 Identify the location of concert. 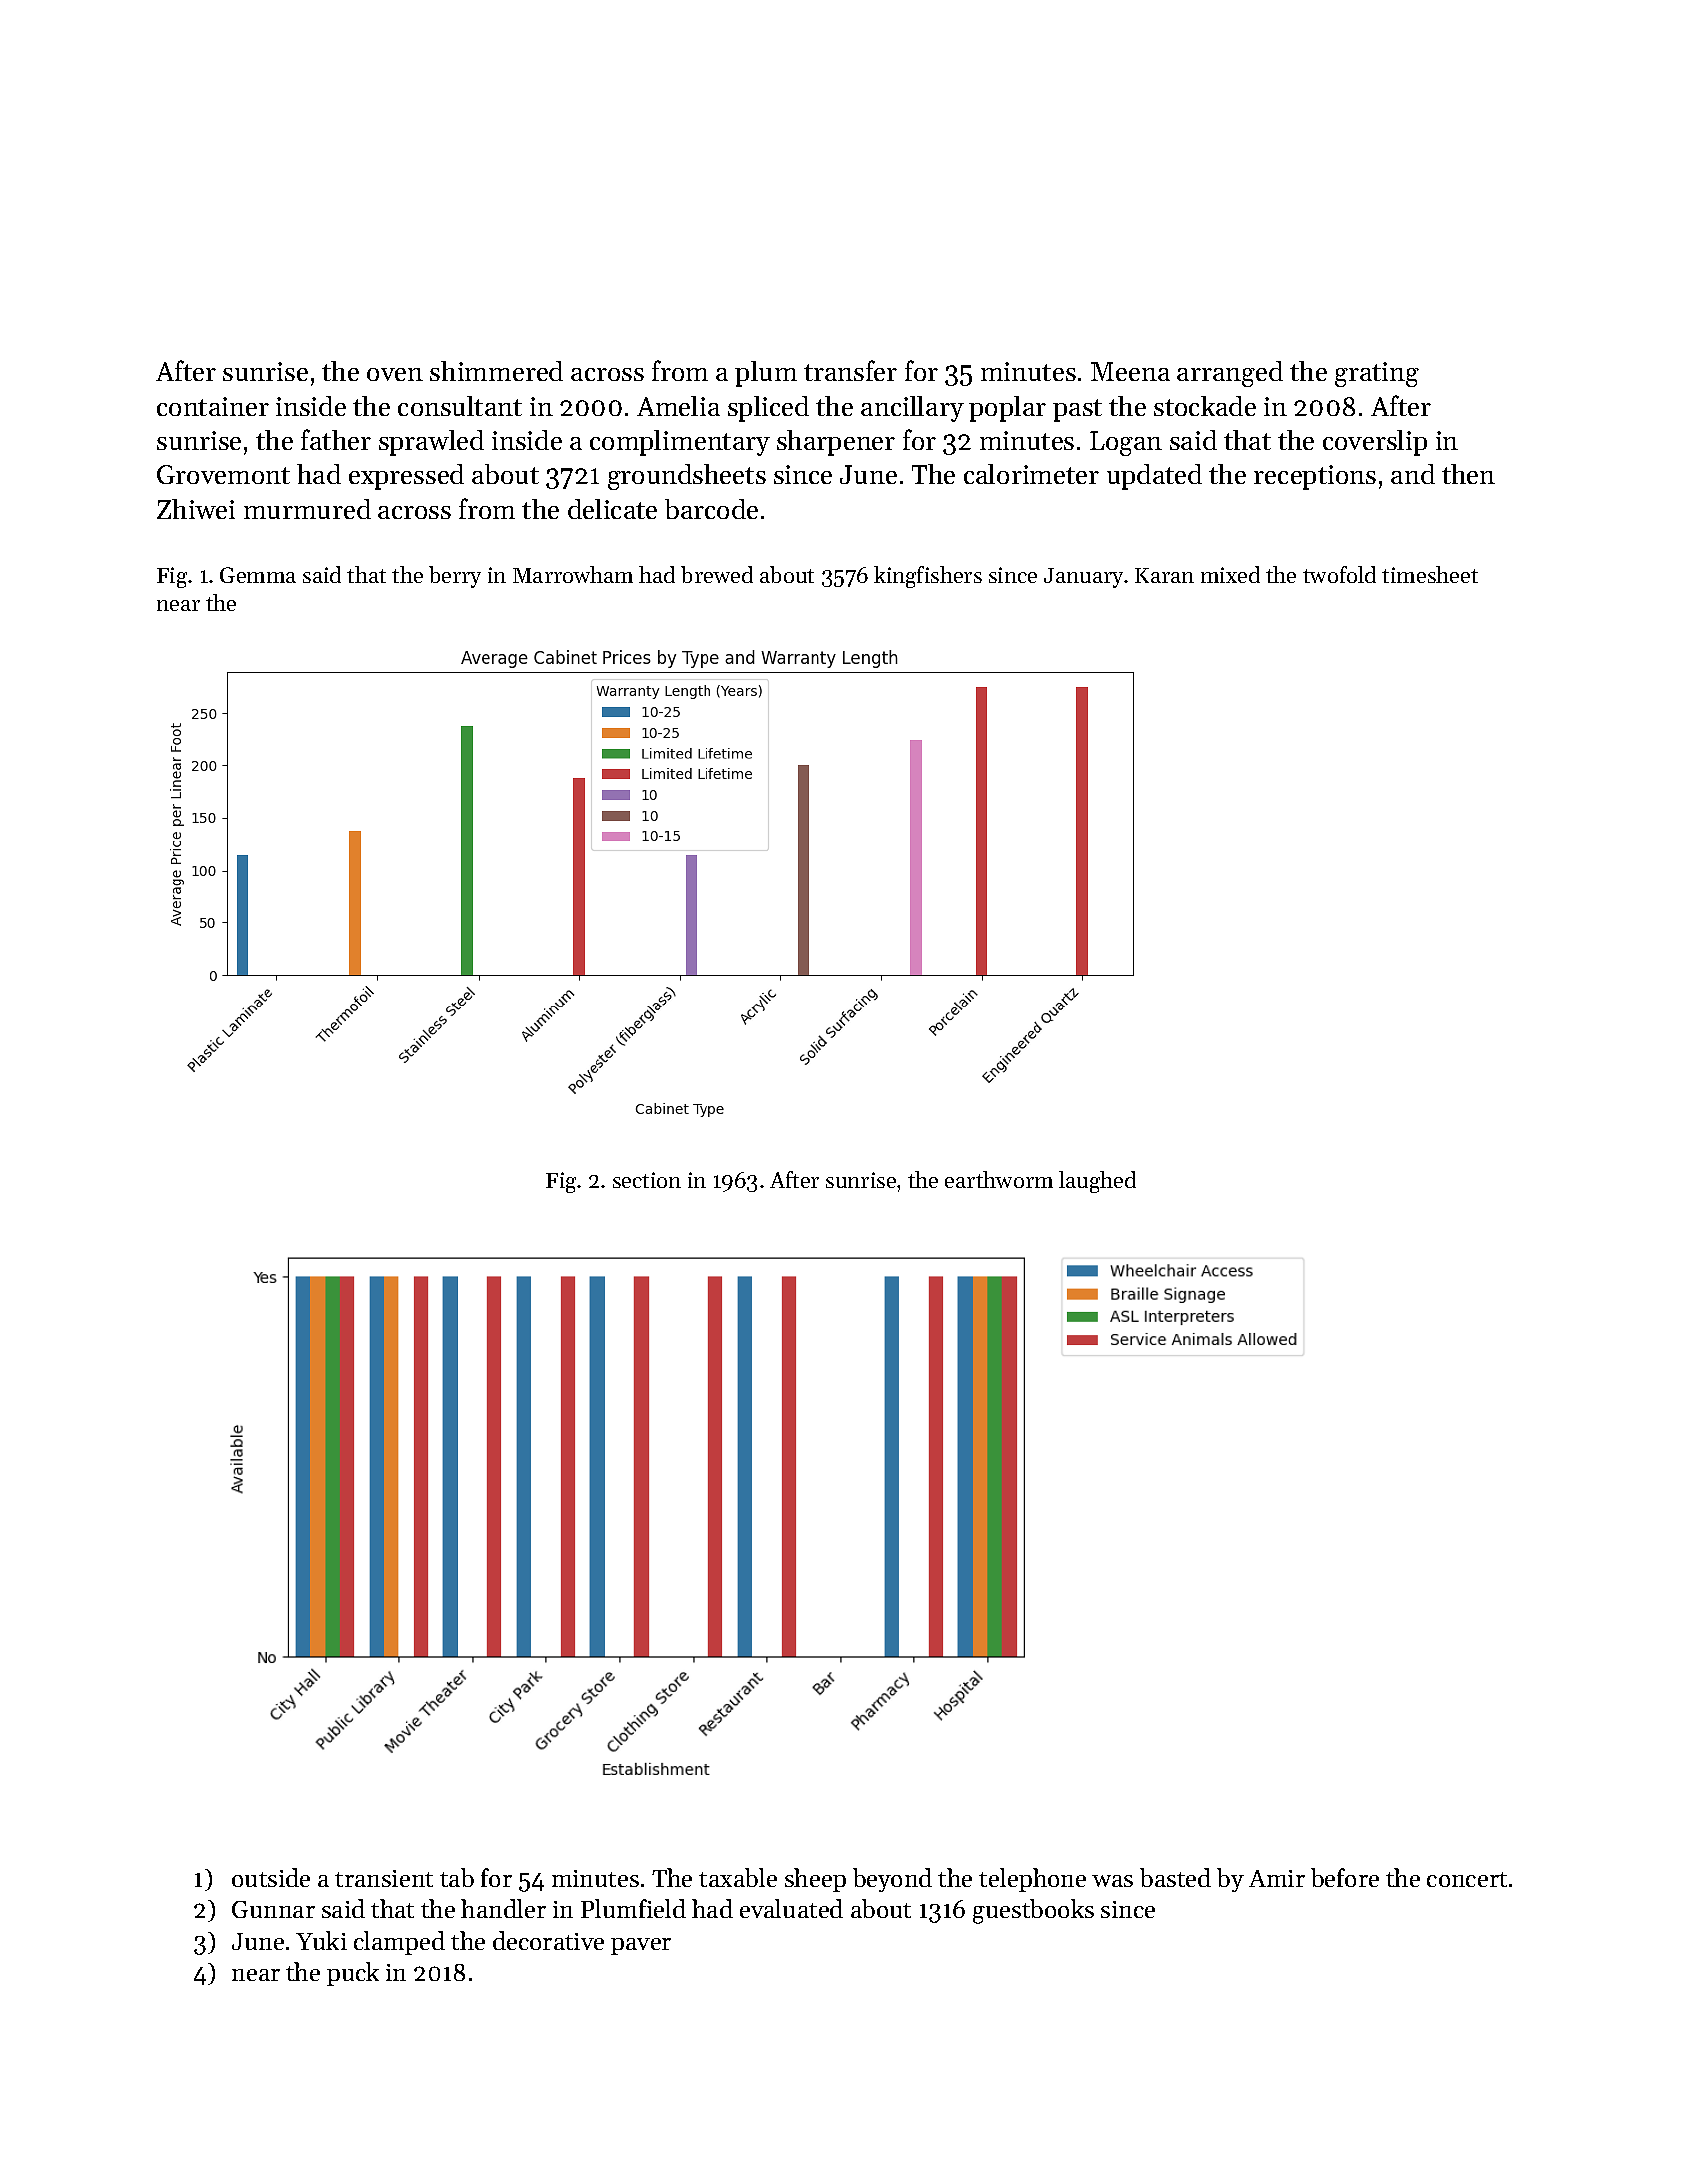
(1467, 1879).
